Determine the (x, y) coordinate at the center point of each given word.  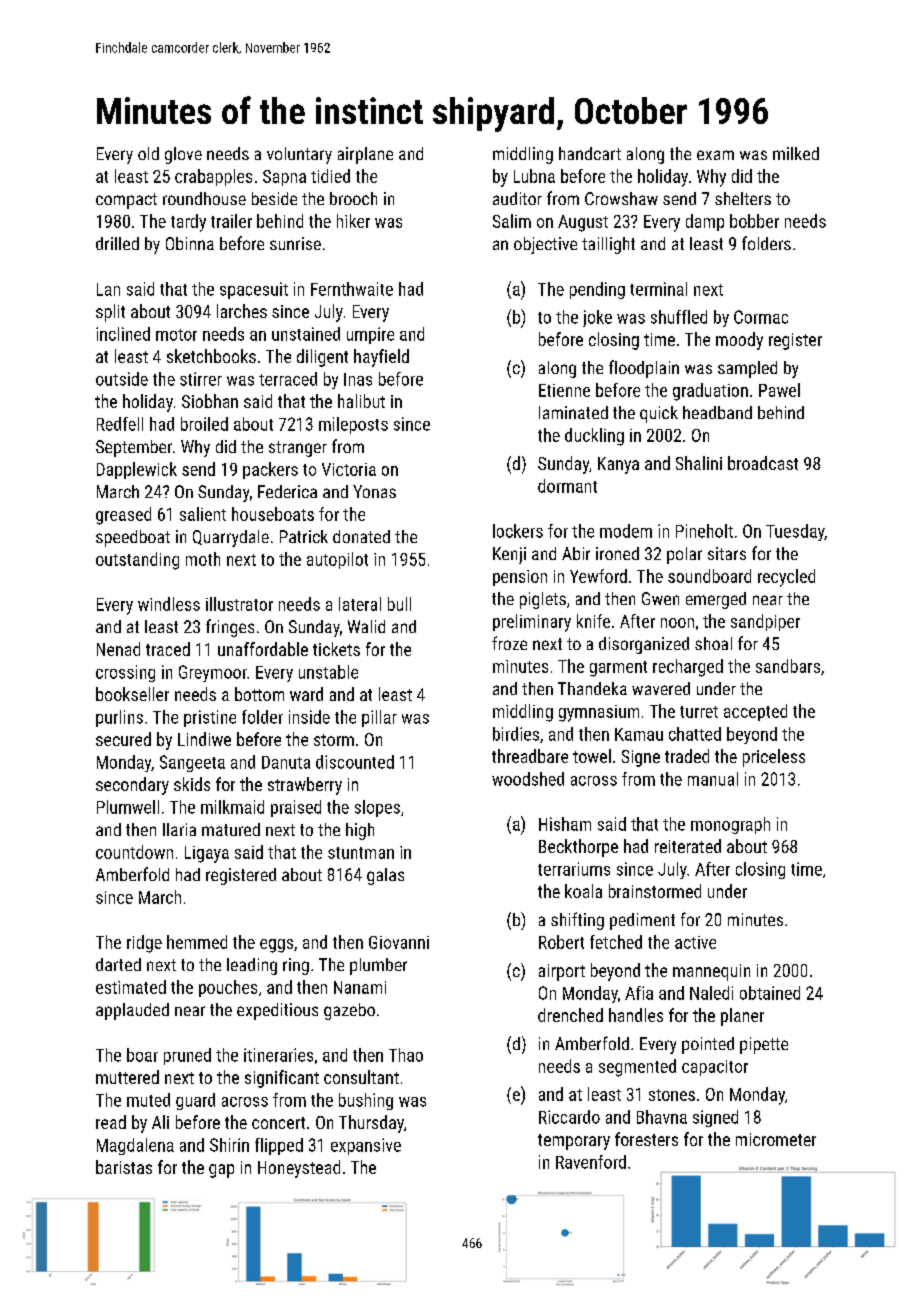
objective (545, 245)
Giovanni (399, 942)
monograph (730, 825)
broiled (204, 424)
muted (148, 1100)
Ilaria (179, 829)
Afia (639, 993)
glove (183, 155)
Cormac (761, 317)
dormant (567, 486)
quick (659, 414)
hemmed (197, 942)
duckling (594, 437)
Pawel (779, 390)
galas (385, 876)
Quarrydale (231, 538)
